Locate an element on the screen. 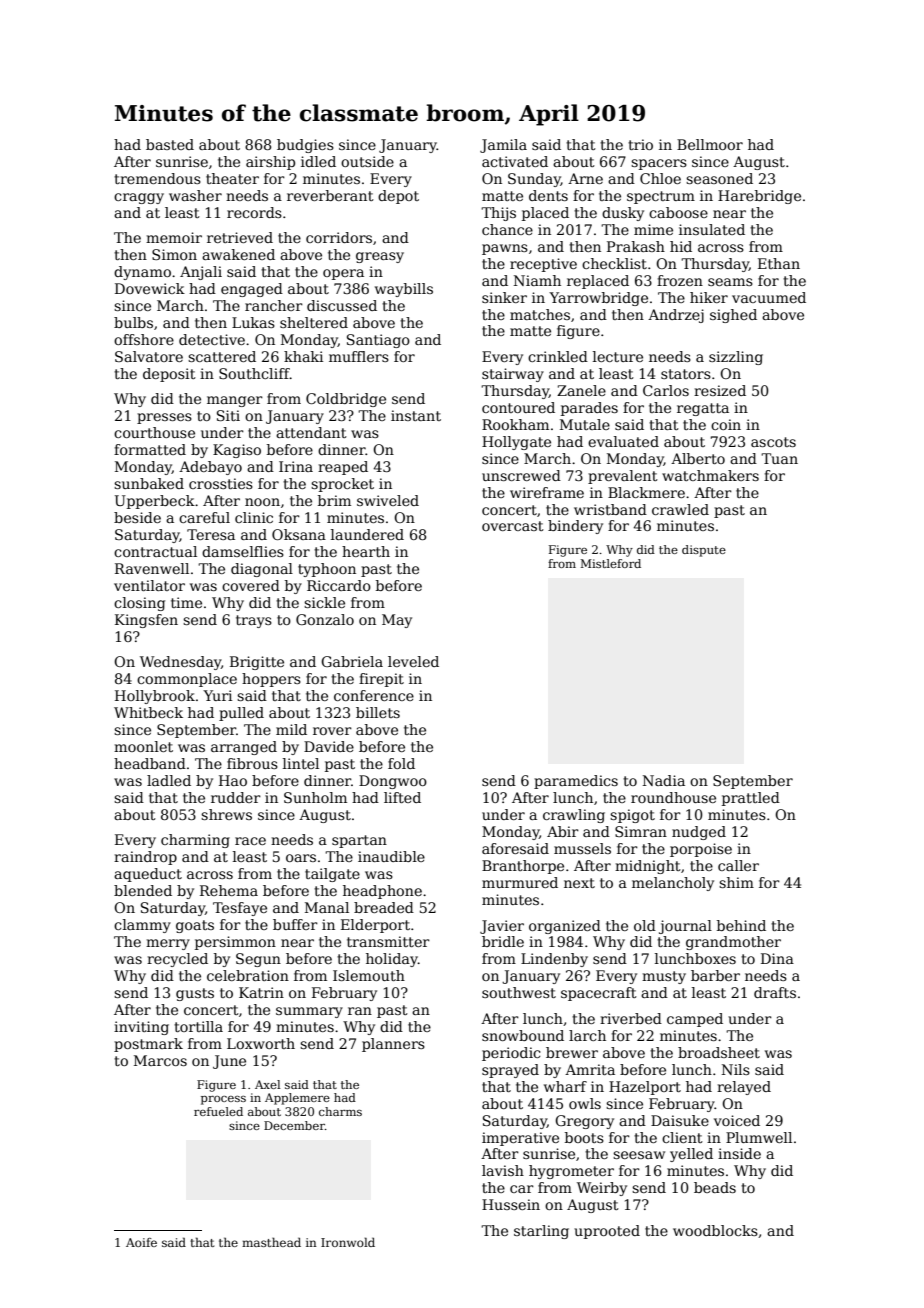 This screenshot has height=1308, width=924. craggy is located at coordinates (139, 198).
